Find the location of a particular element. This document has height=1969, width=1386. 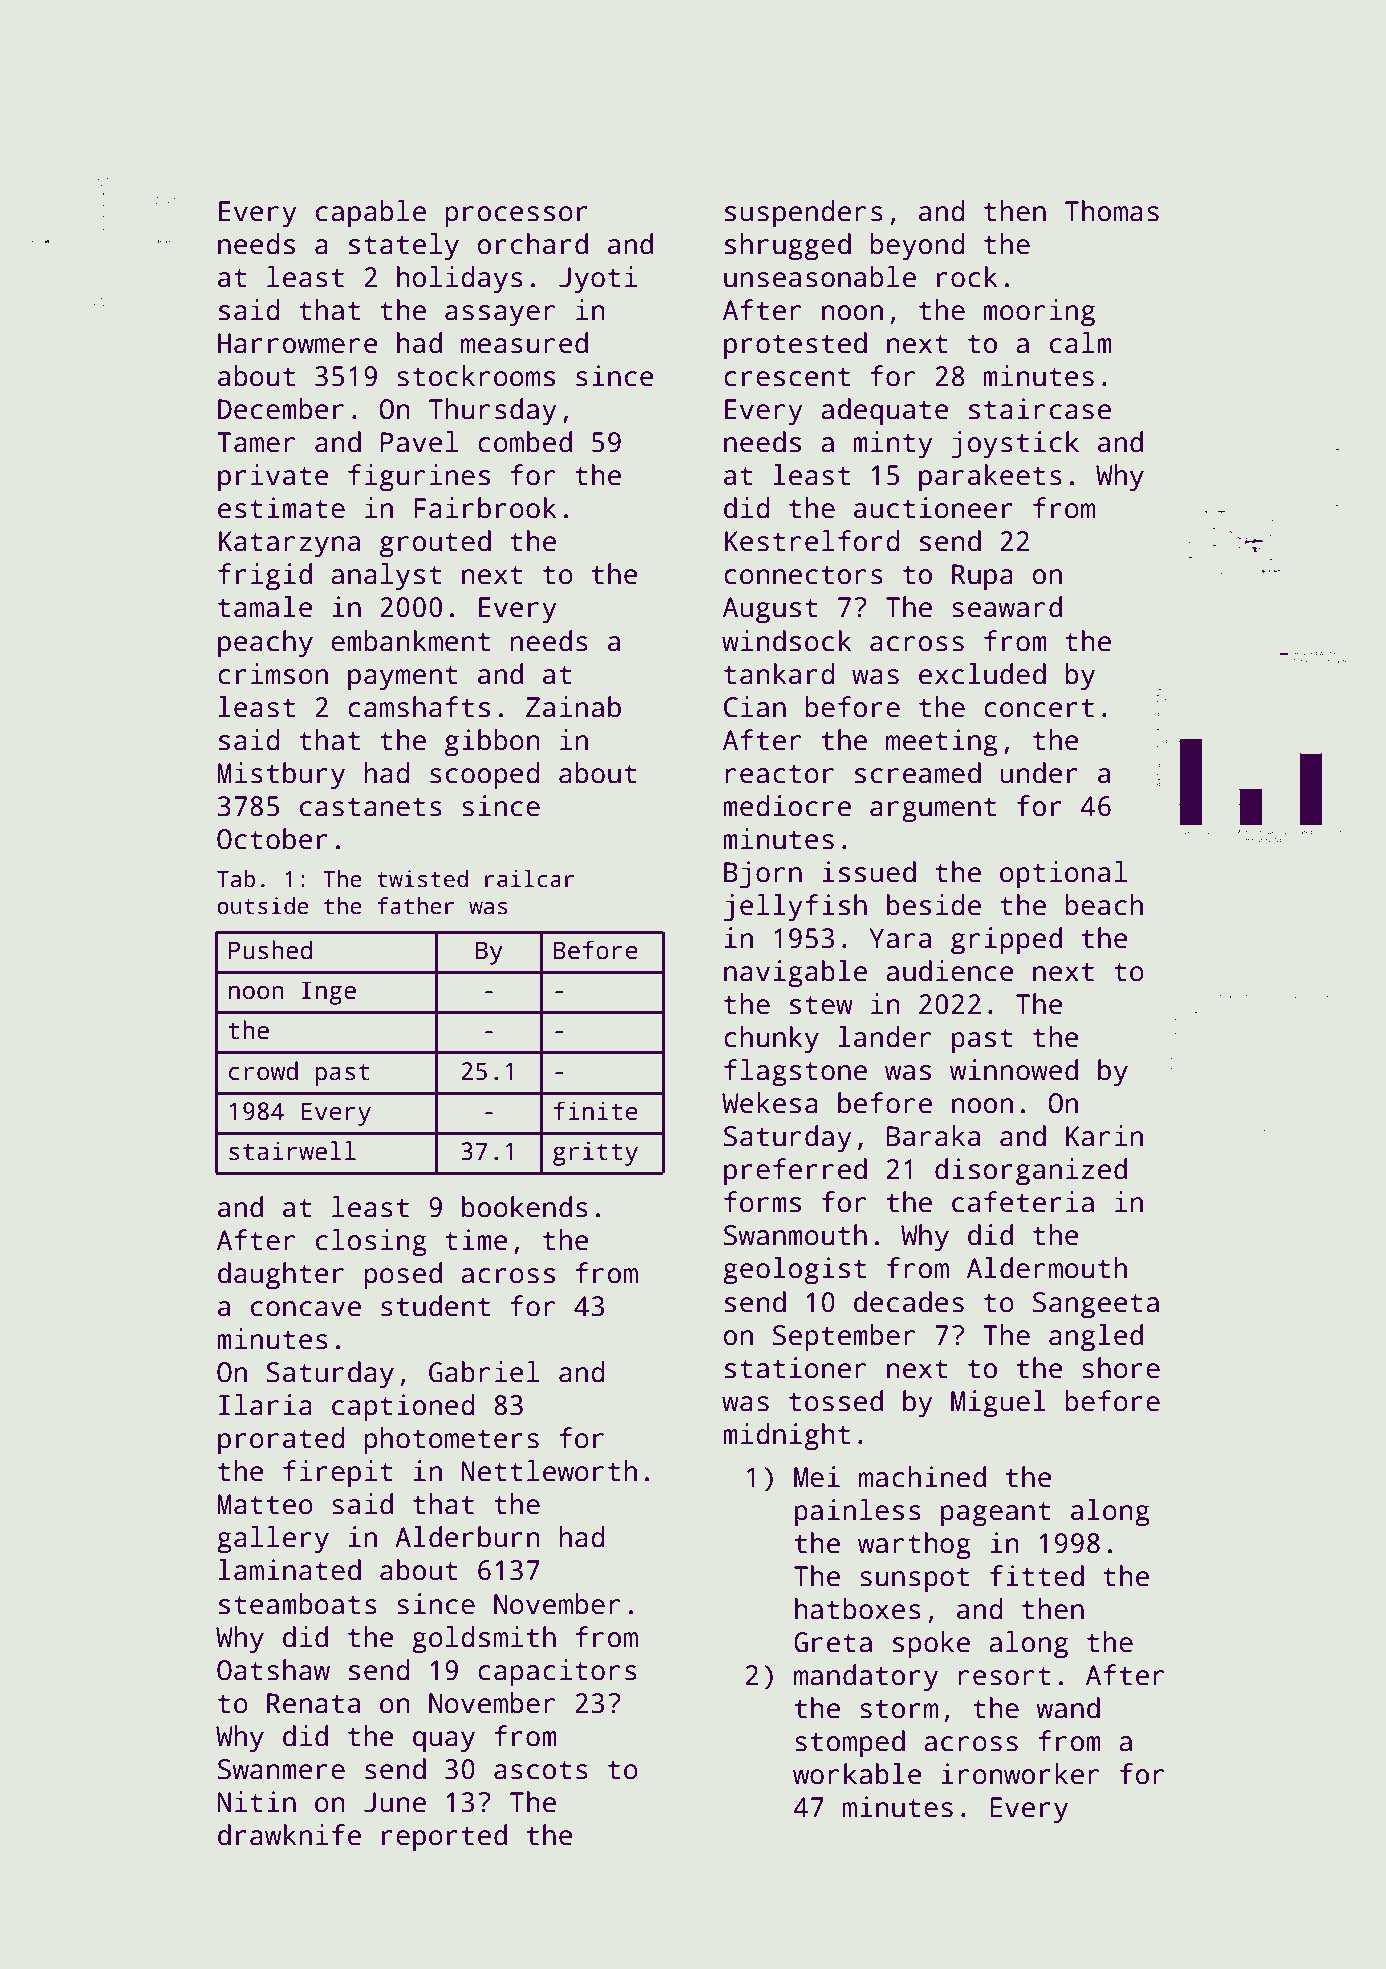

Thomas is located at coordinates (1112, 211).
